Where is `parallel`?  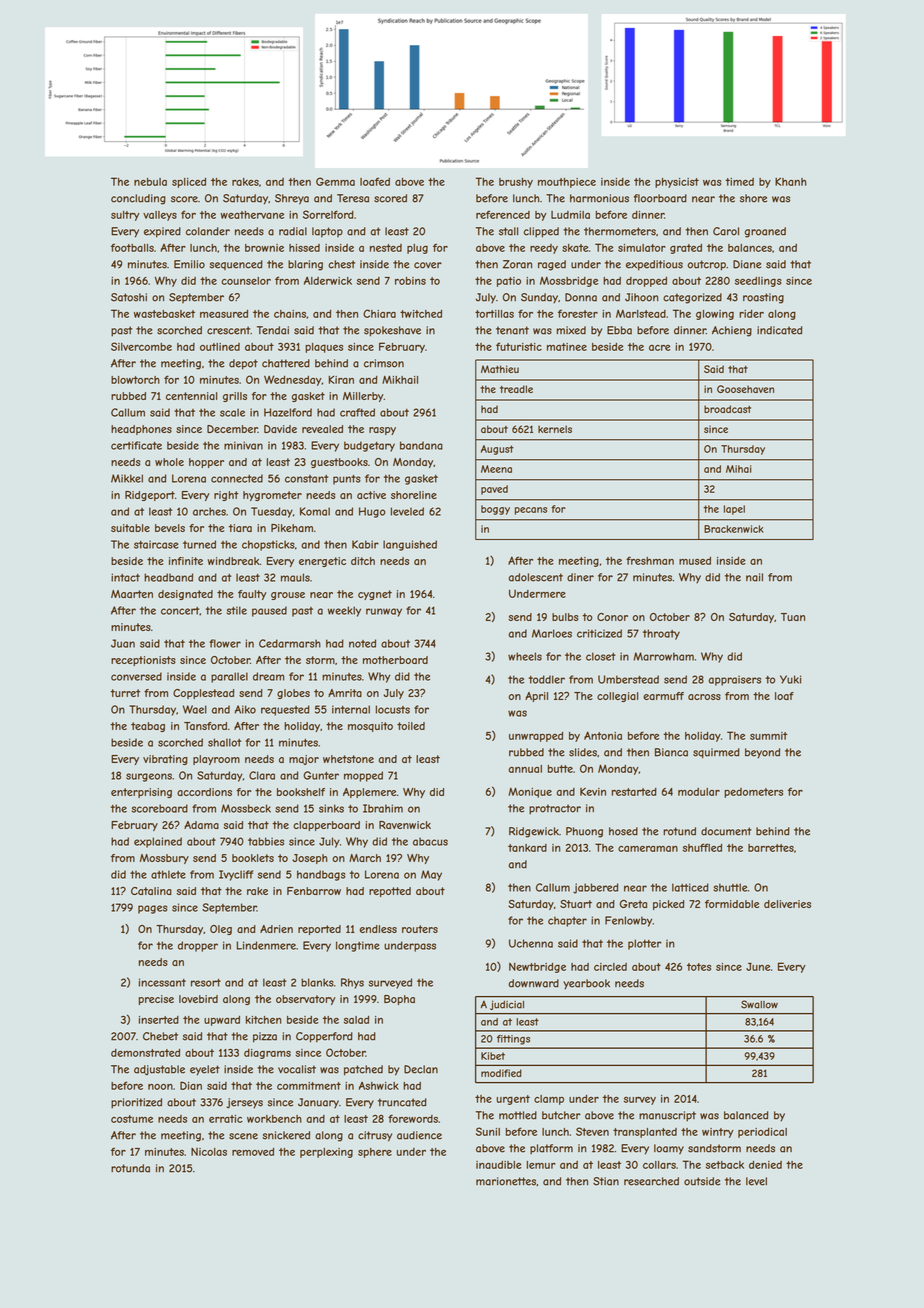 parallel is located at coordinates (229, 677).
